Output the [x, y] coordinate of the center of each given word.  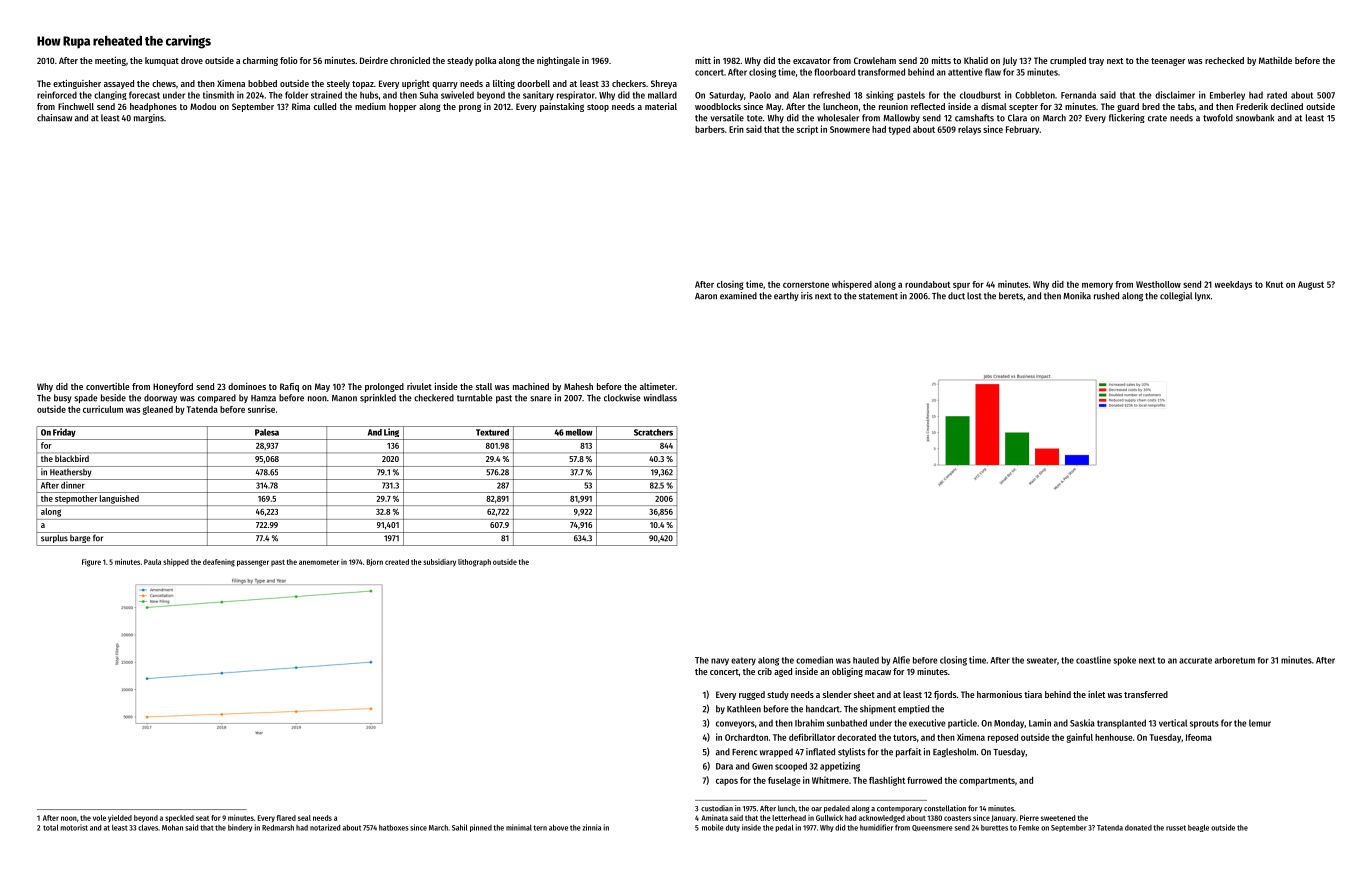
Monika [1077, 296]
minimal [519, 827]
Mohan [172, 827]
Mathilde [1275, 60]
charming [260, 61]
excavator [812, 61]
